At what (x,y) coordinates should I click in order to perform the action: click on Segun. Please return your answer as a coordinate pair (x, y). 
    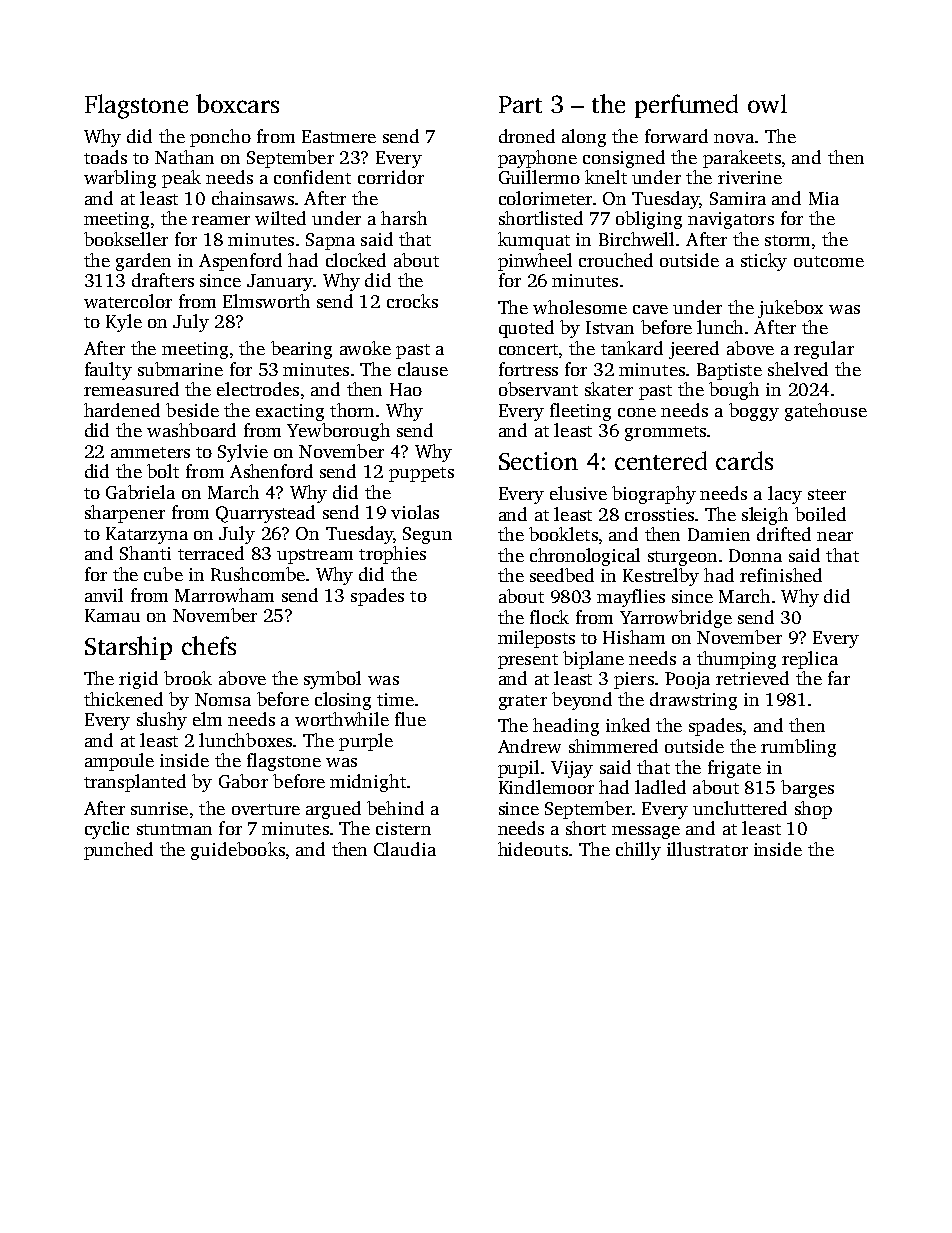
    Looking at the image, I should click on (427, 535).
